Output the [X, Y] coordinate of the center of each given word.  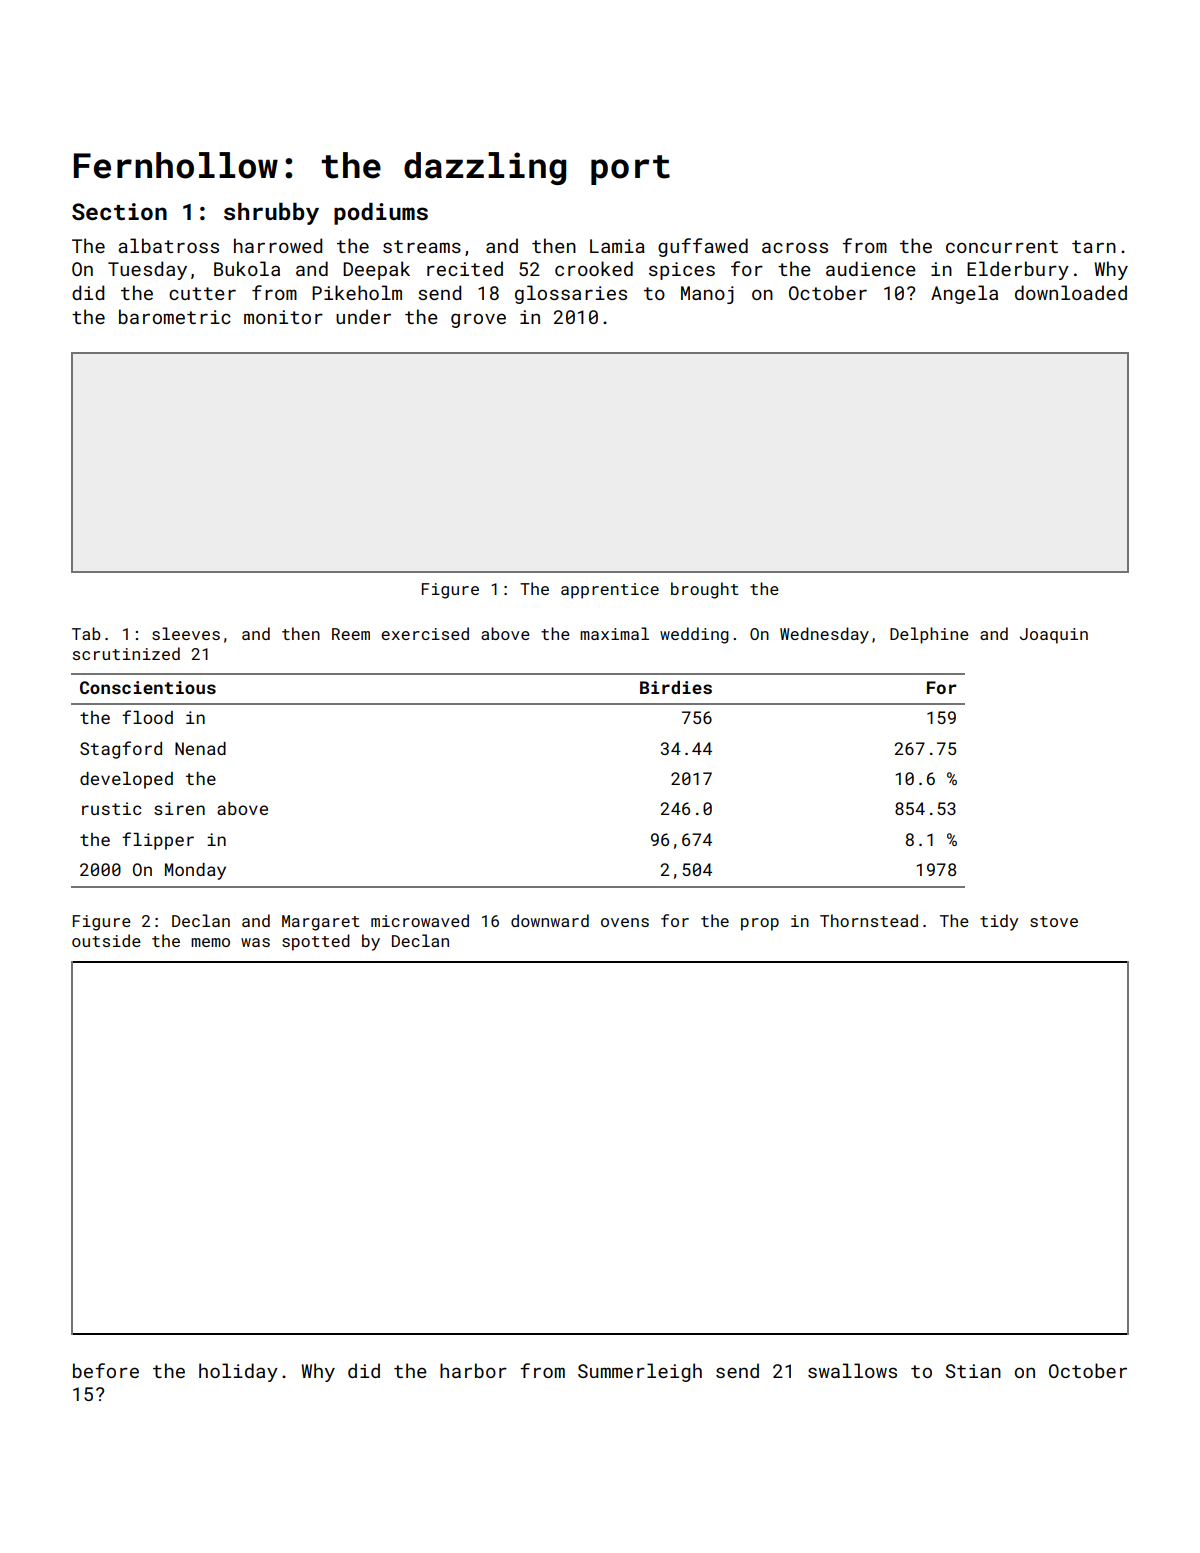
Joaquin [1054, 636]
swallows [852, 1370]
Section [119, 211]
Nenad [200, 748]
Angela [964, 294]
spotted [316, 942]
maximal [614, 633]
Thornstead [869, 920]
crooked [594, 268]
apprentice [610, 591]
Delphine [929, 635]
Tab [86, 633]
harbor [473, 1370]
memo [210, 942]
